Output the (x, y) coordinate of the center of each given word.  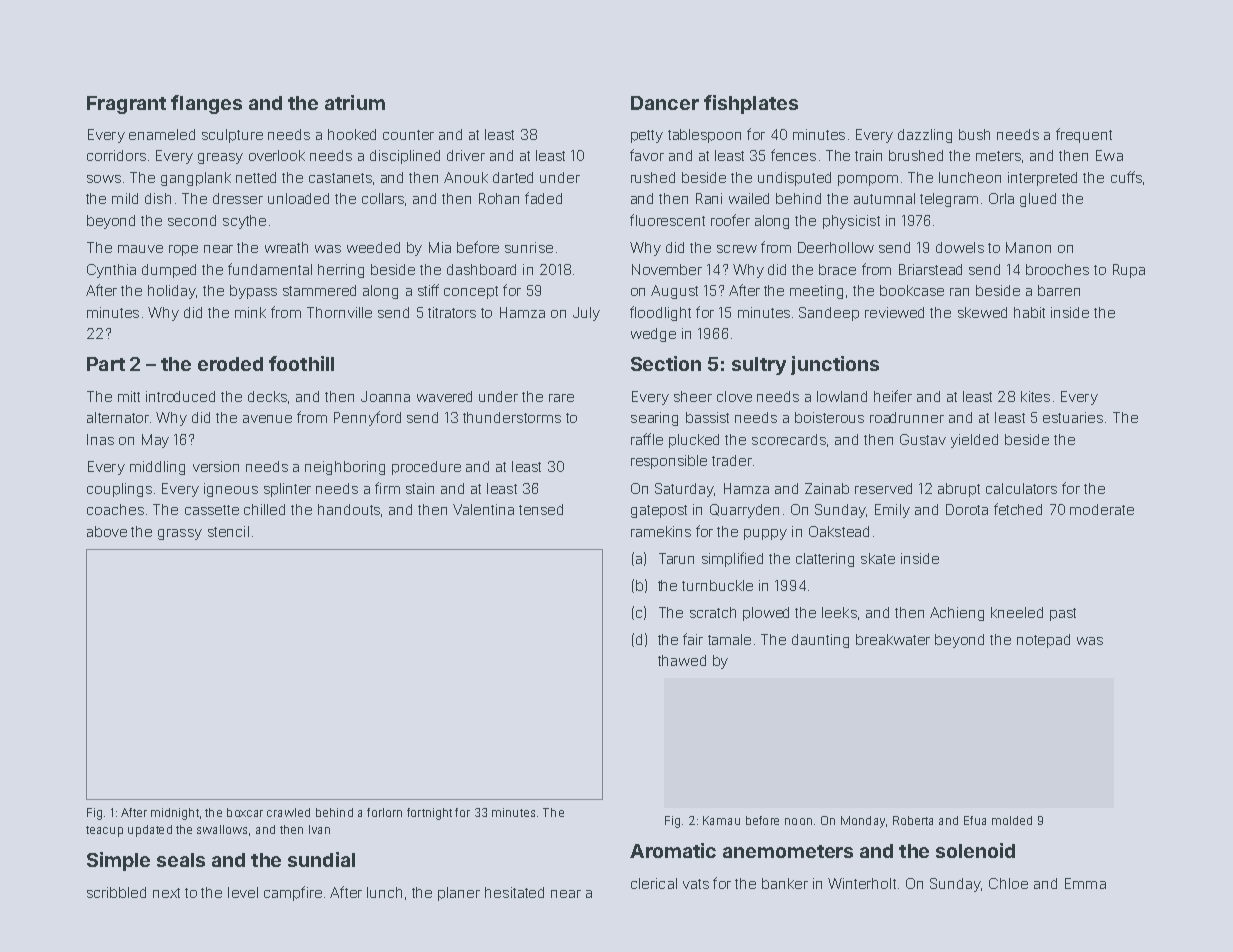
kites (1035, 396)
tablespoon (704, 136)
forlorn (384, 812)
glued (1038, 200)
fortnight (429, 814)
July (586, 314)
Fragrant (126, 105)
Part (106, 364)
